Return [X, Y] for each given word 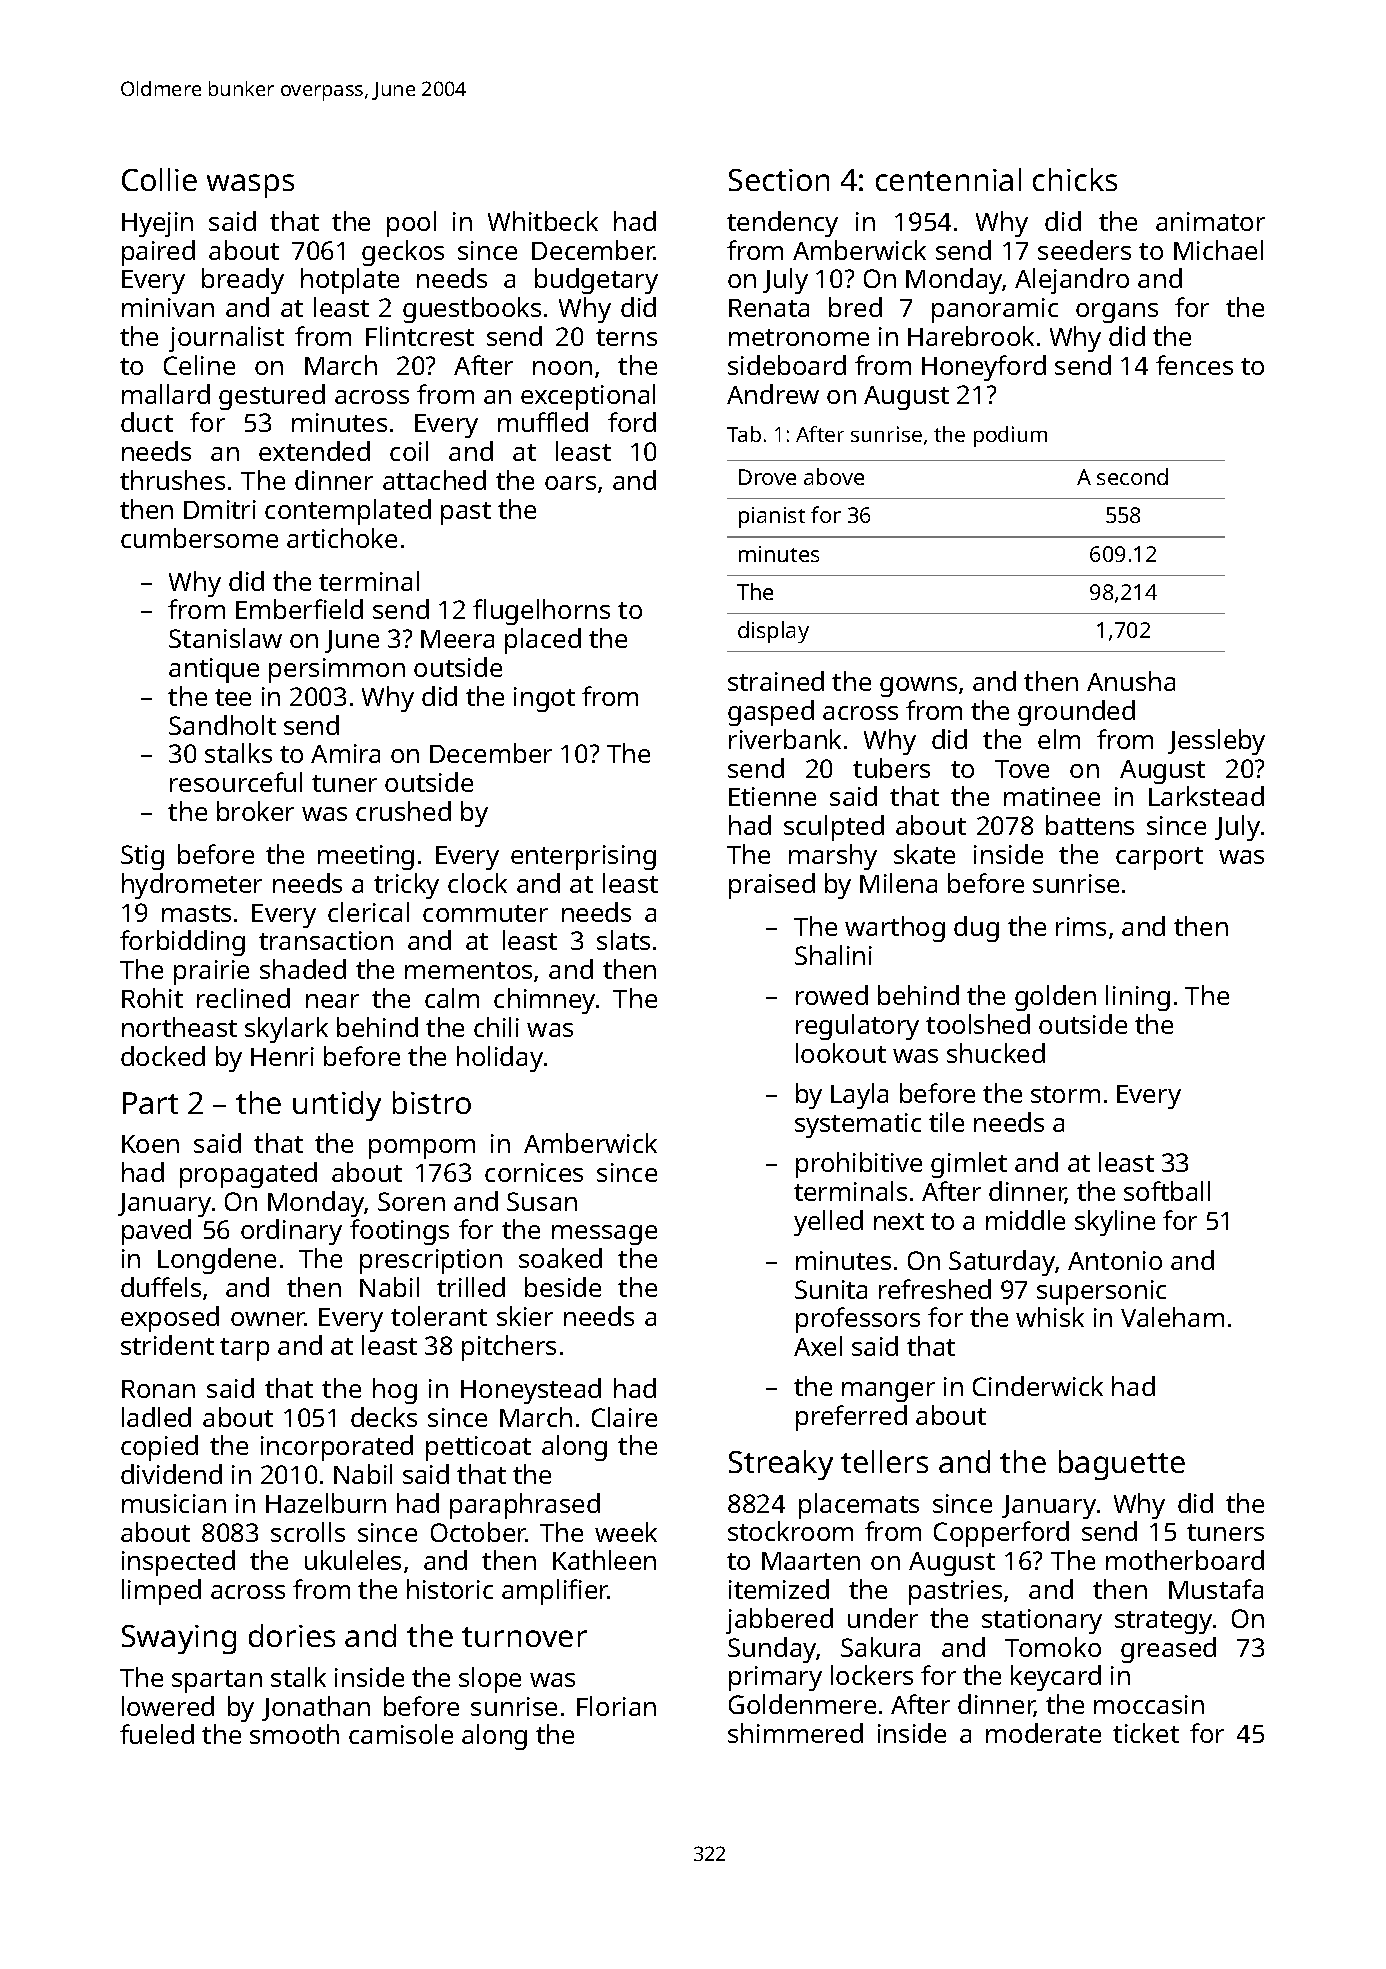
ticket [1146, 1733]
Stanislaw [225, 638]
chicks [1075, 179]
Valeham [1172, 1317]
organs [1117, 313]
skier [525, 1316]
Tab [744, 434]
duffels [161, 1287]
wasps [250, 186]
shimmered [795, 1733]
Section [779, 180]
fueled [157, 1734]
